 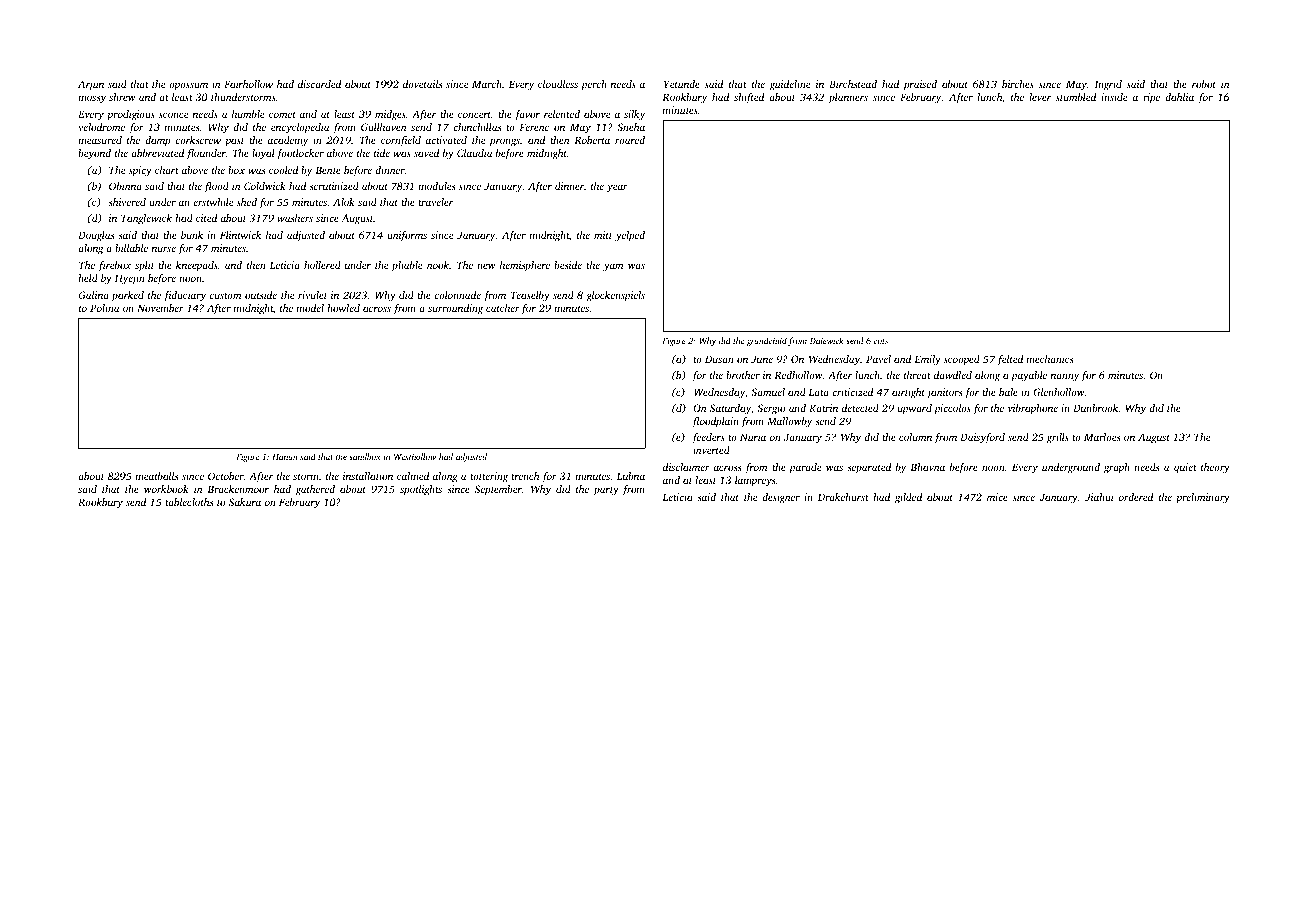 I want to click on catcher, so click(x=503, y=308).
